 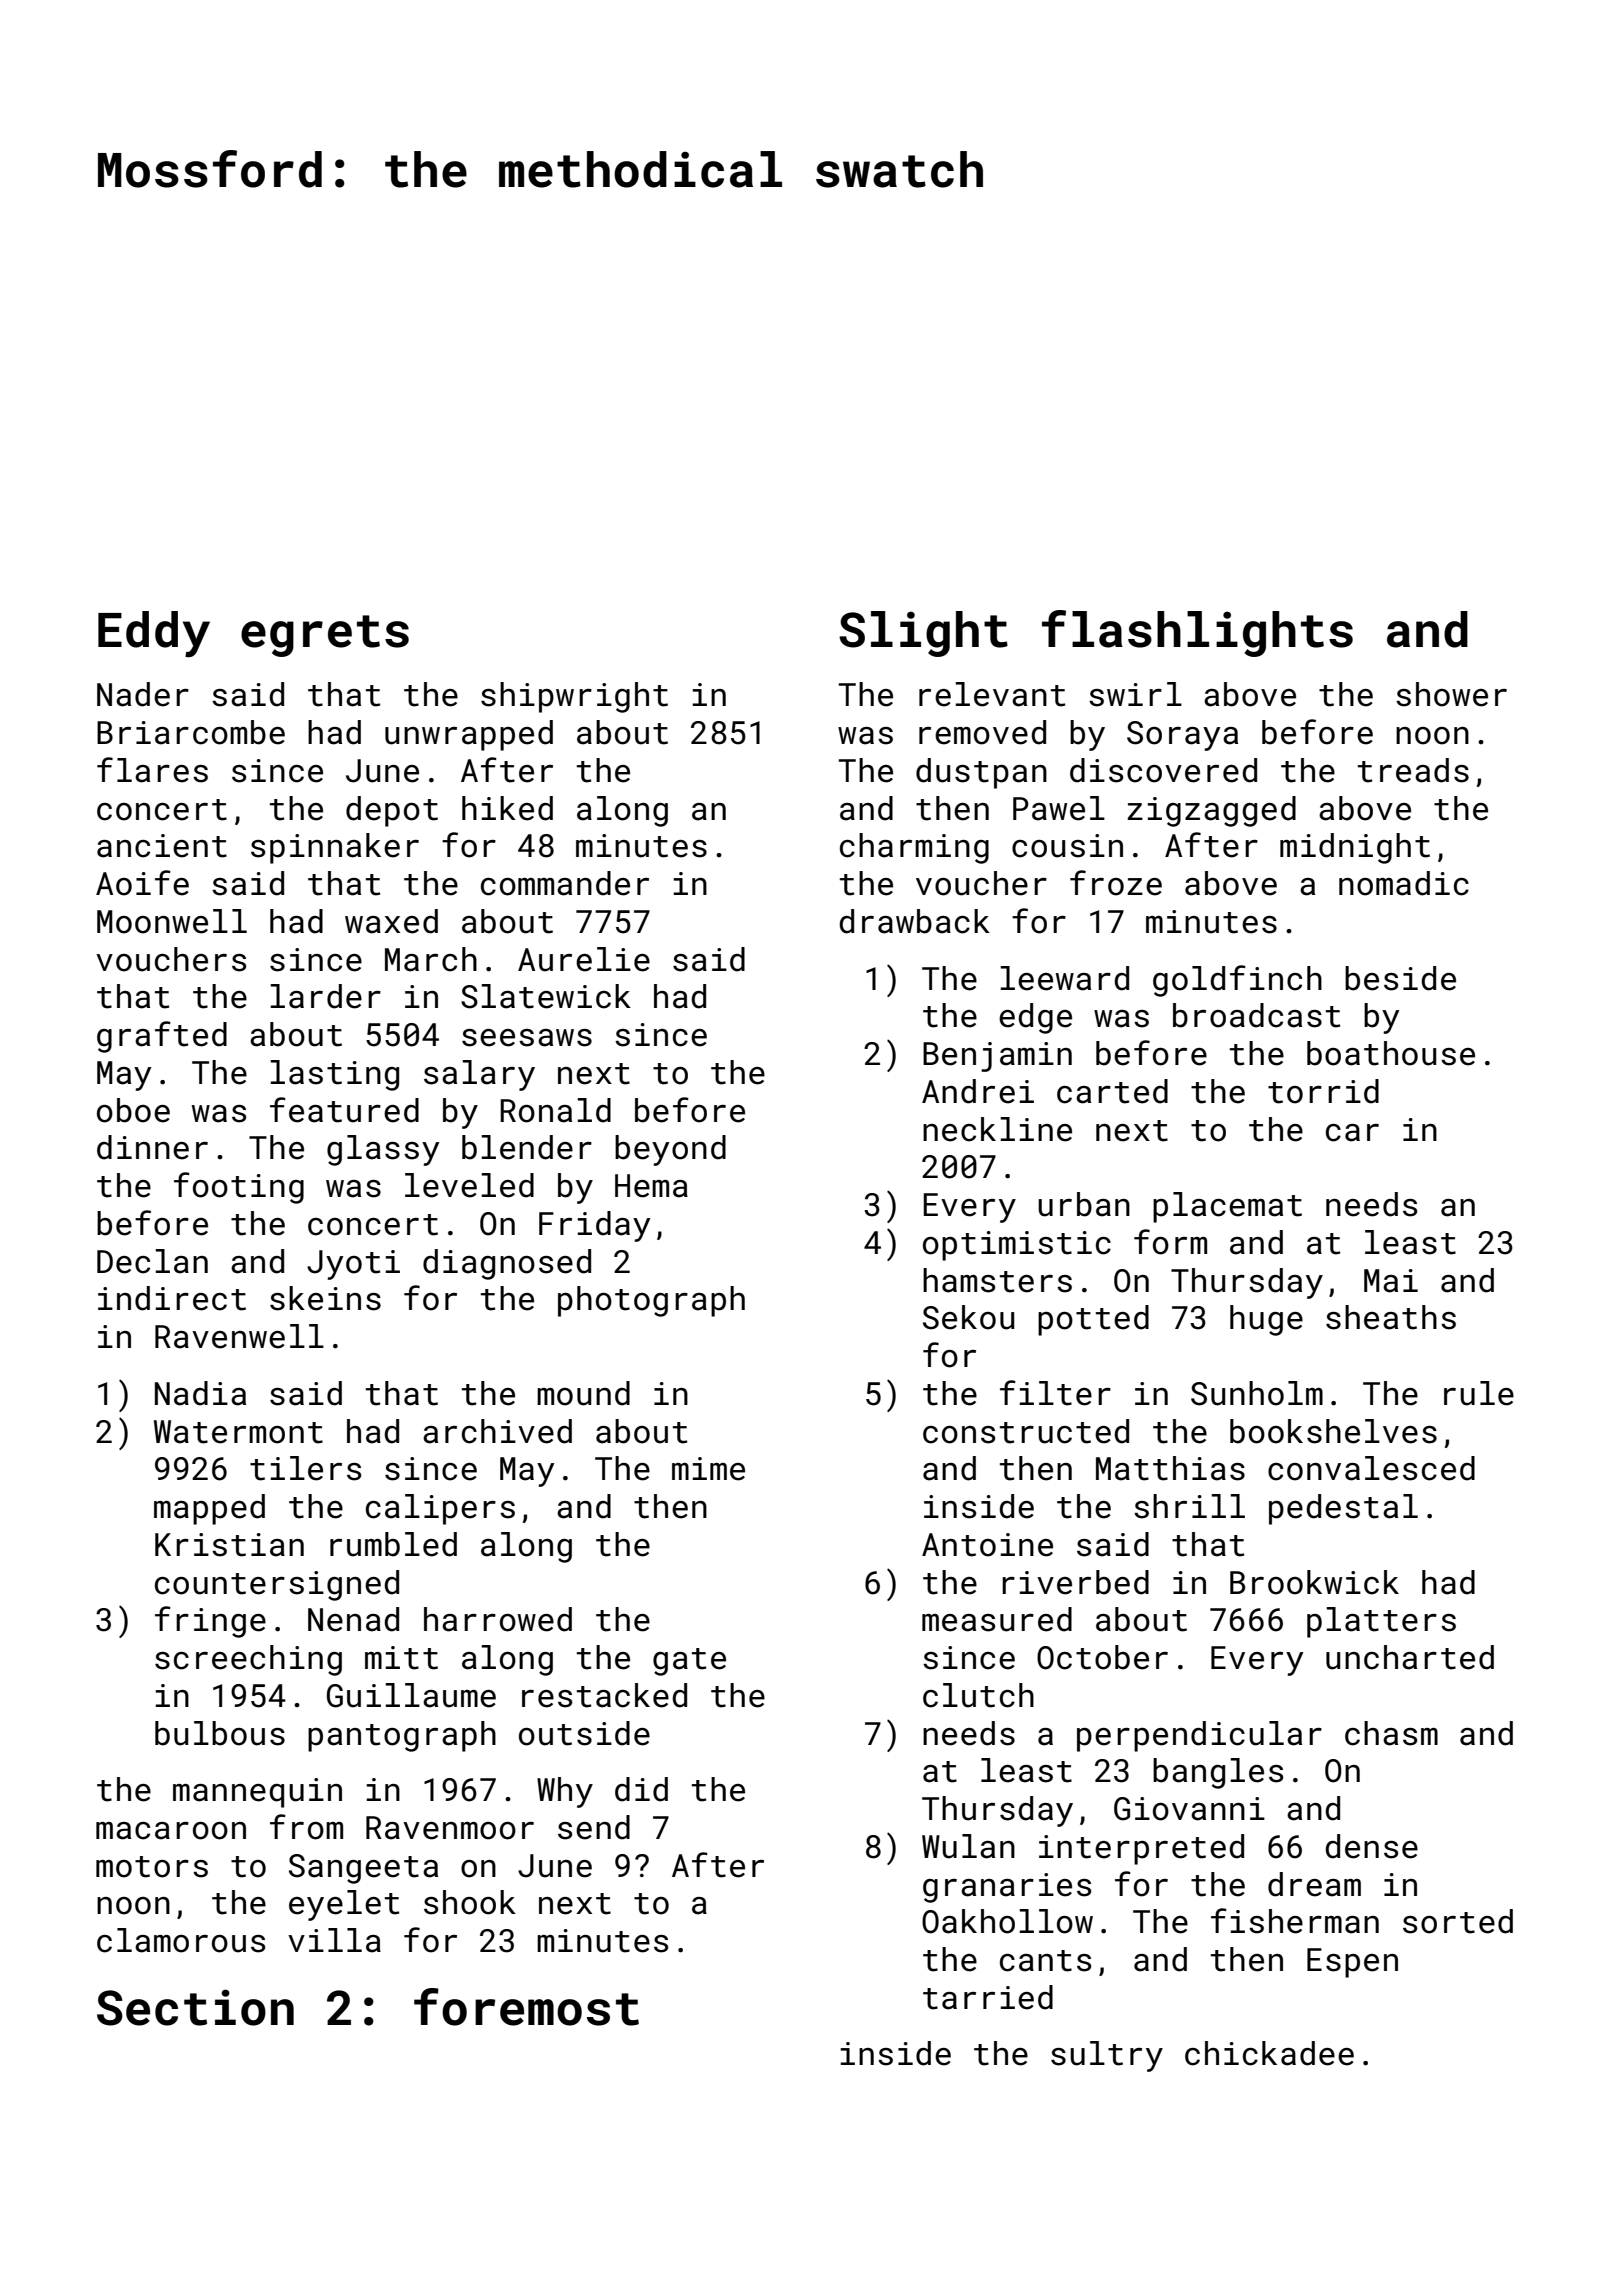 What do you see at coordinates (469, 1185) in the screenshot?
I see `leveled` at bounding box center [469, 1185].
